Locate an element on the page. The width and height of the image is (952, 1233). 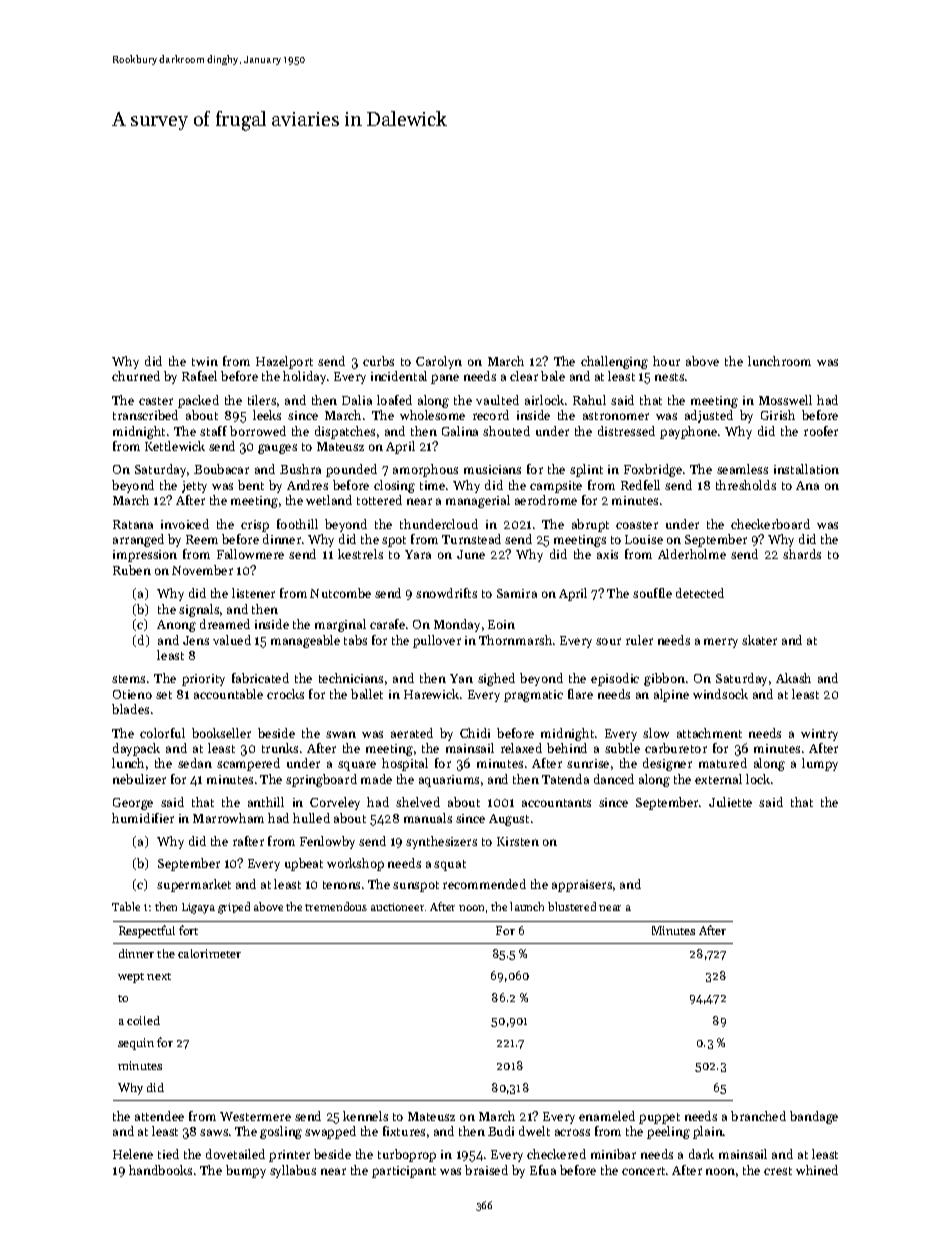
whined is located at coordinates (817, 1170).
